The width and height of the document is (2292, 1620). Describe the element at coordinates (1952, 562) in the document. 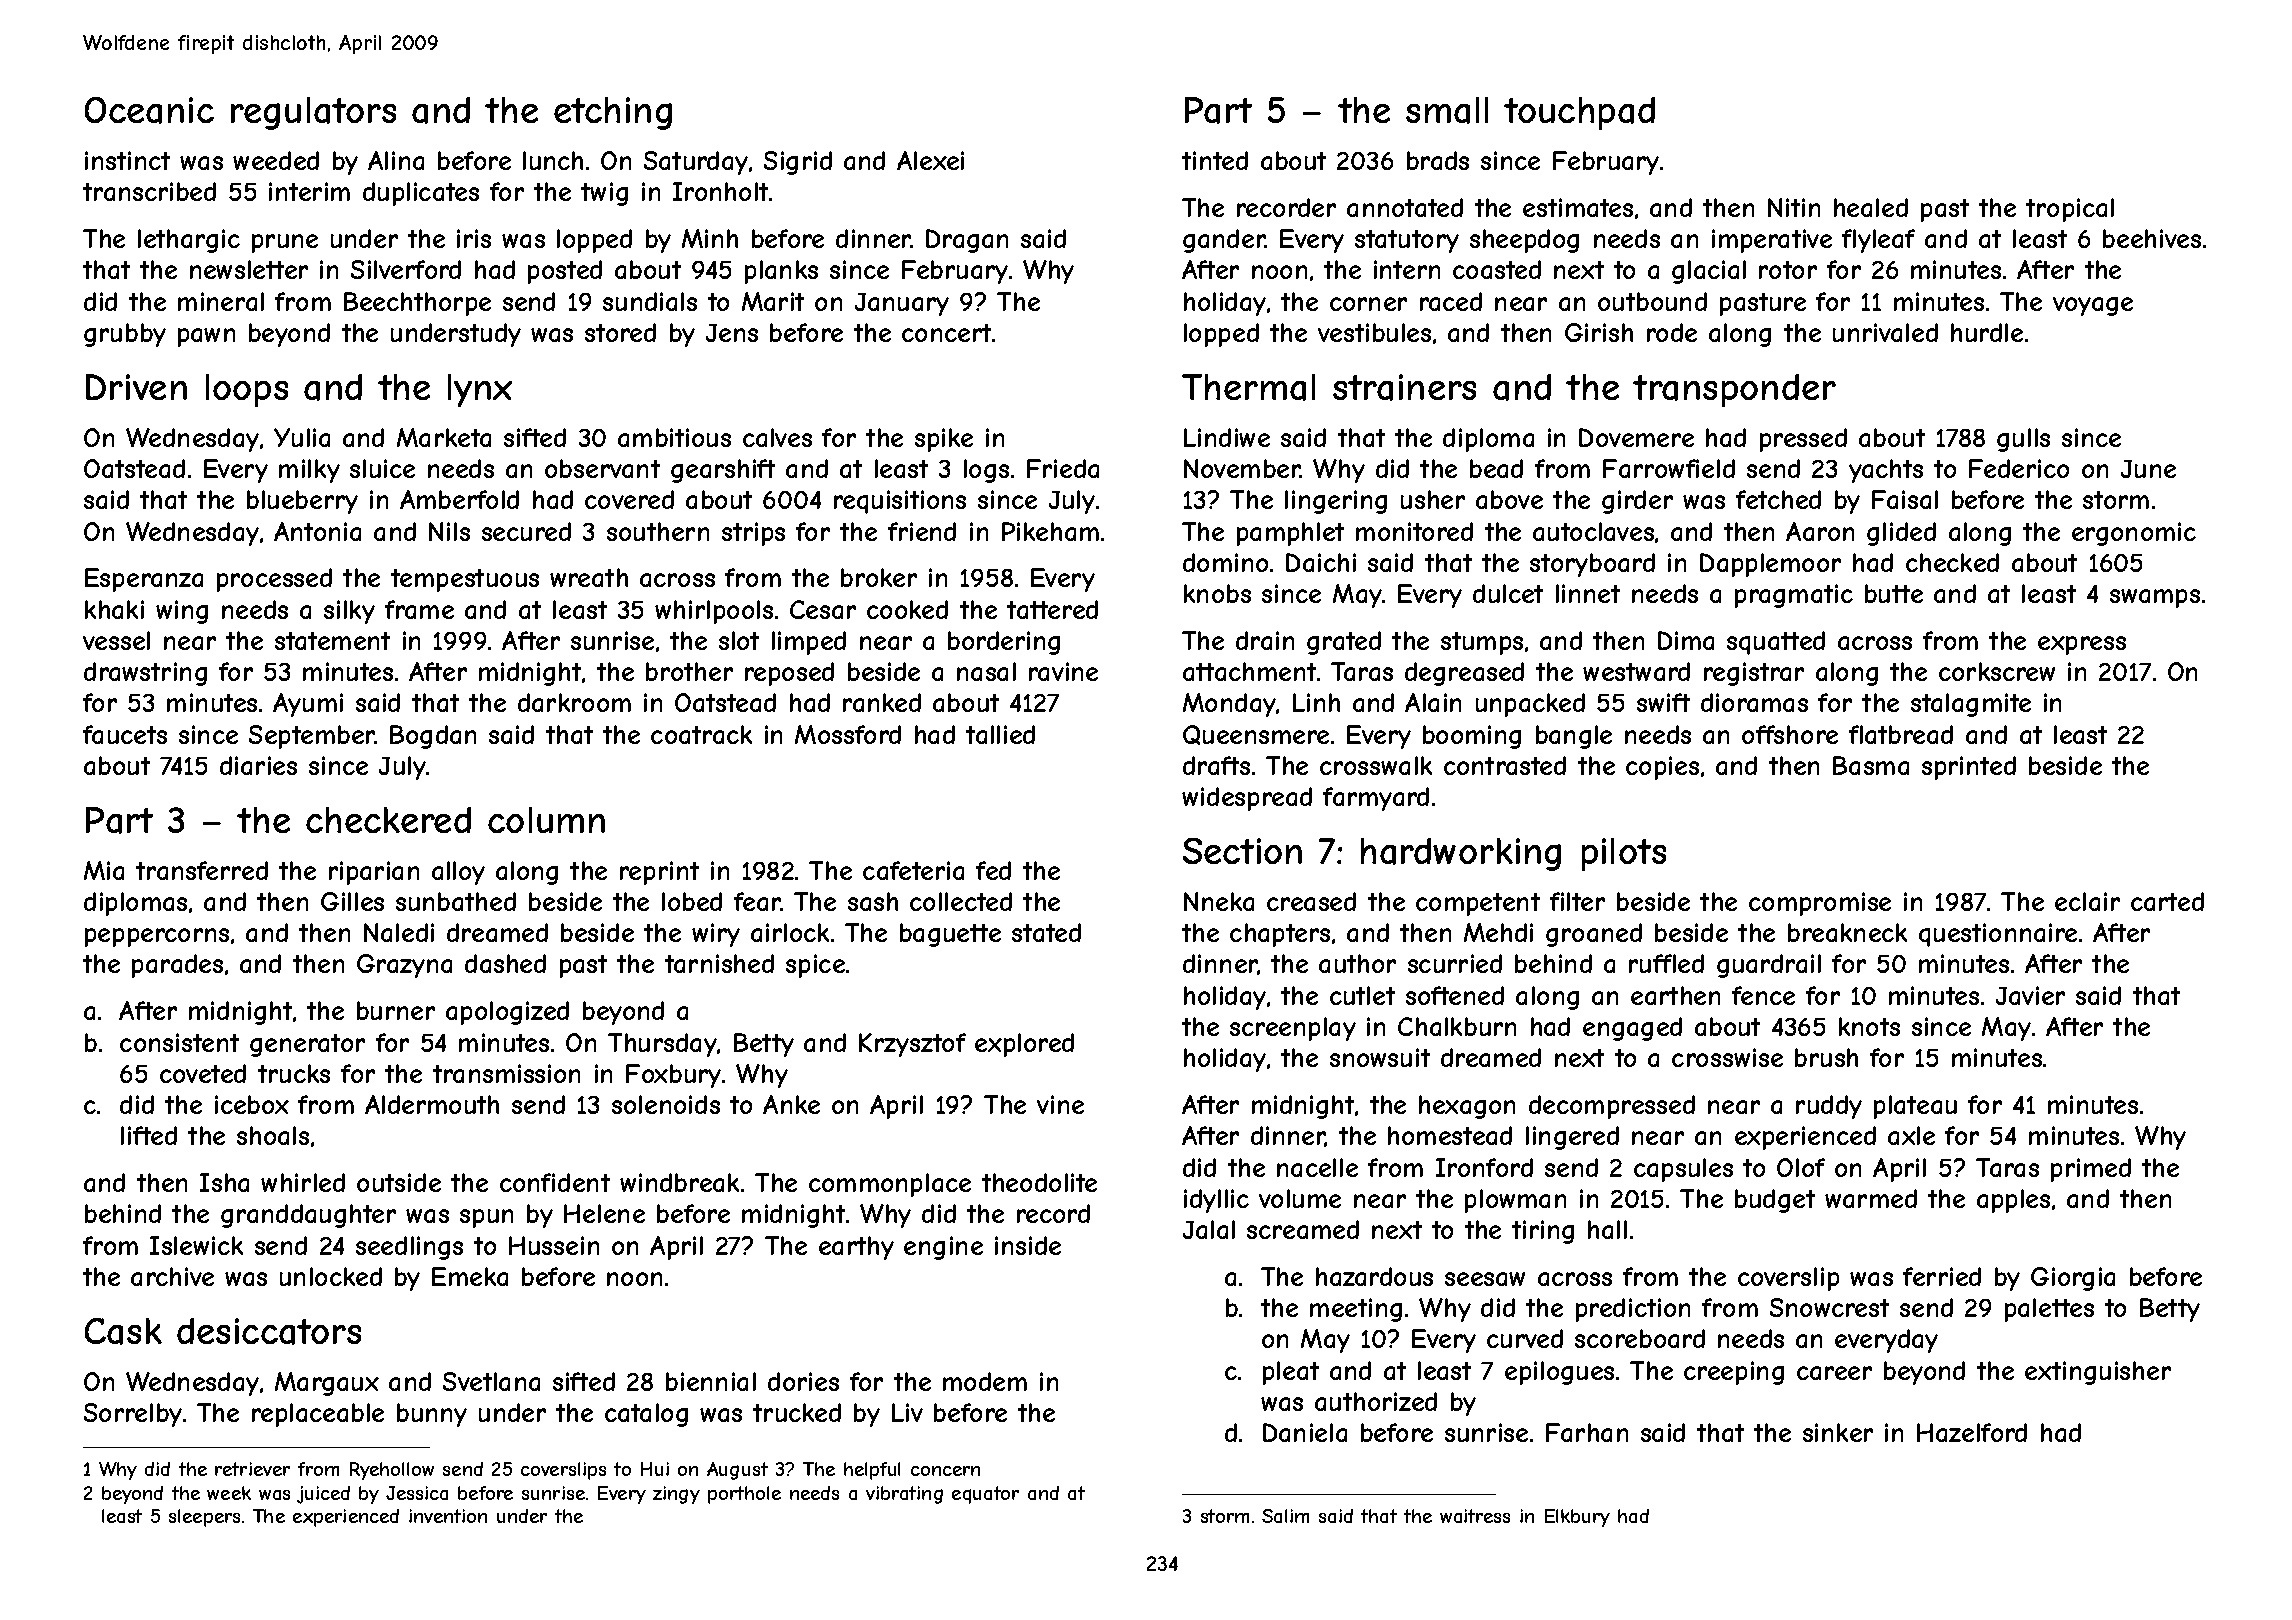

I see `checked` at that location.
